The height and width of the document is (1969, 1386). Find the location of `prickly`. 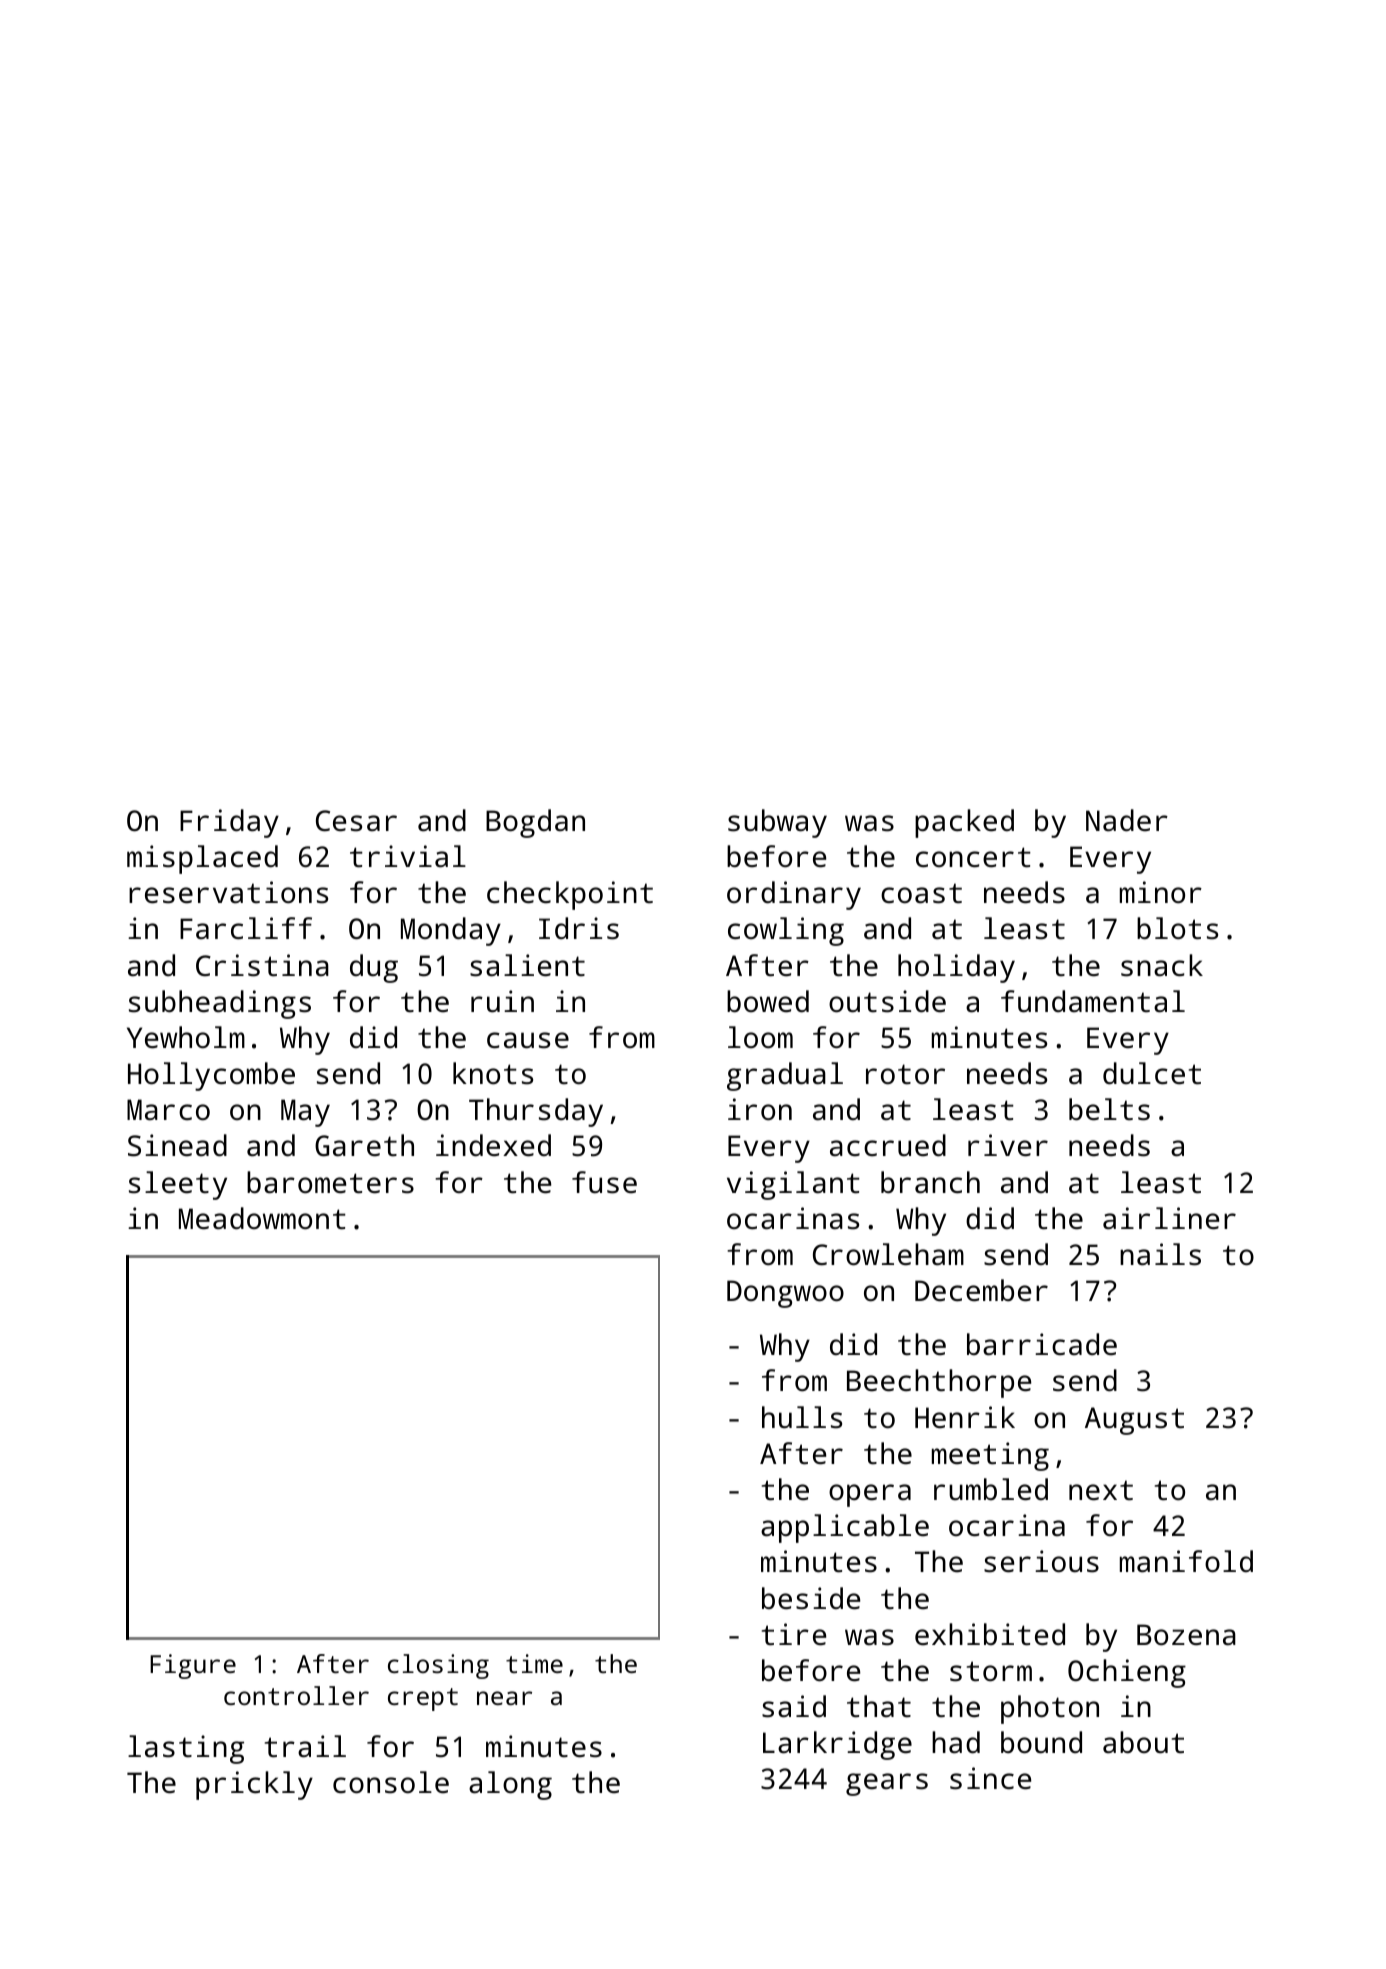

prickly is located at coordinates (254, 1785).
